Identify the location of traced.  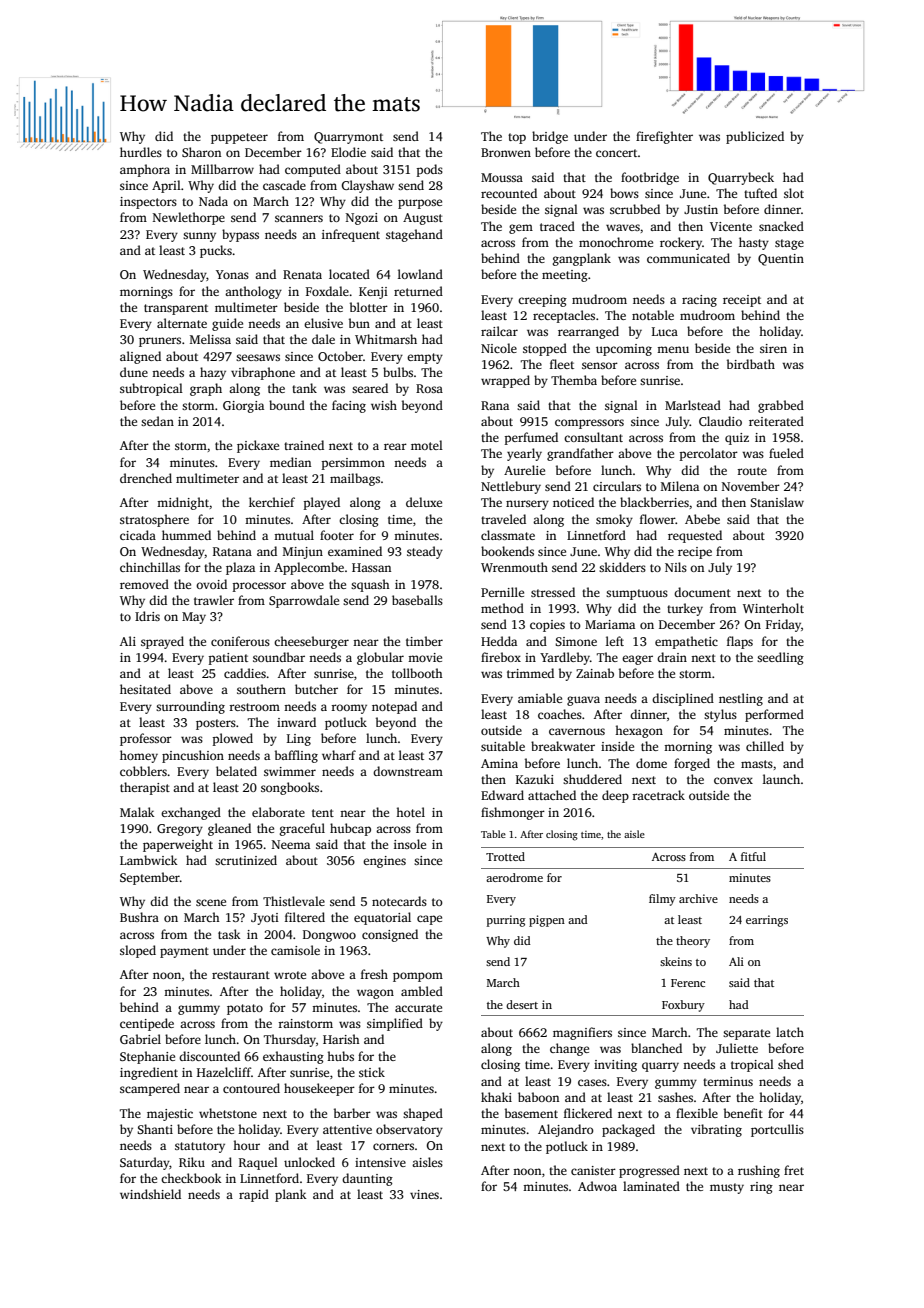
(557, 226).
